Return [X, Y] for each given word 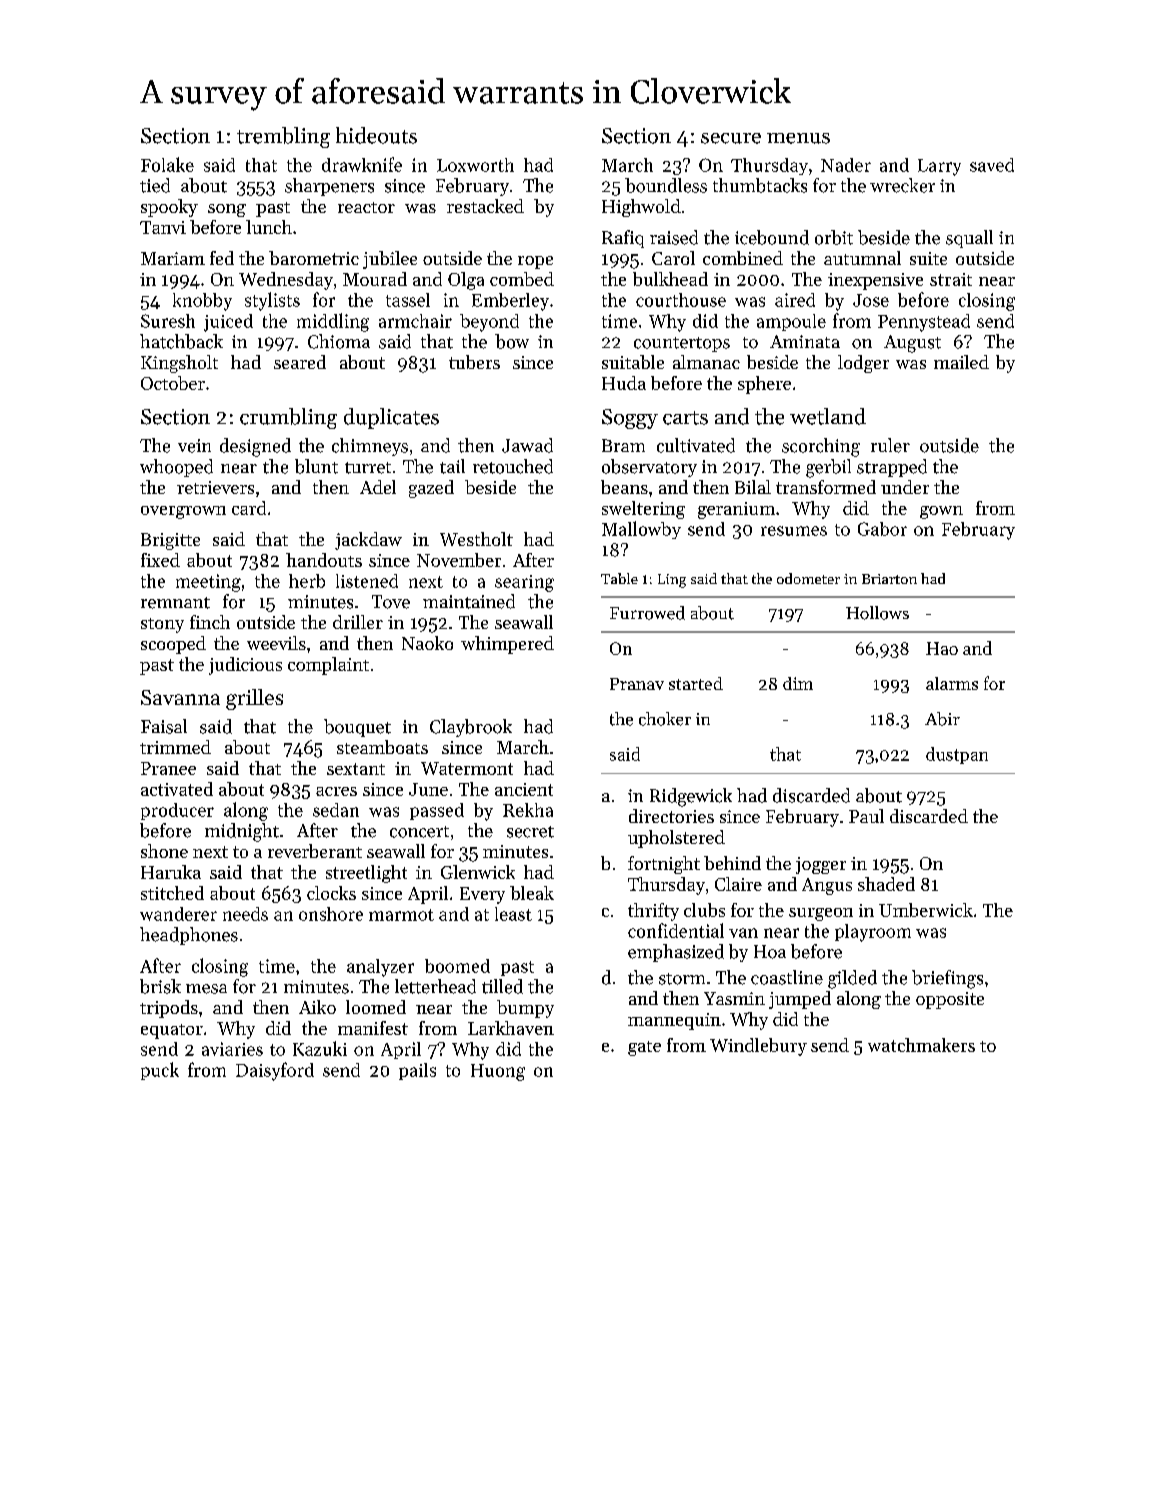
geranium [736, 510]
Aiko [317, 1007]
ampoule [791, 322]
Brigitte [170, 541]
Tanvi [163, 227]
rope [535, 262]
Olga [466, 281]
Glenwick [478, 872]
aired [795, 300]
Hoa [770, 952]
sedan [336, 810]
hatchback [181, 341]
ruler [890, 445]
